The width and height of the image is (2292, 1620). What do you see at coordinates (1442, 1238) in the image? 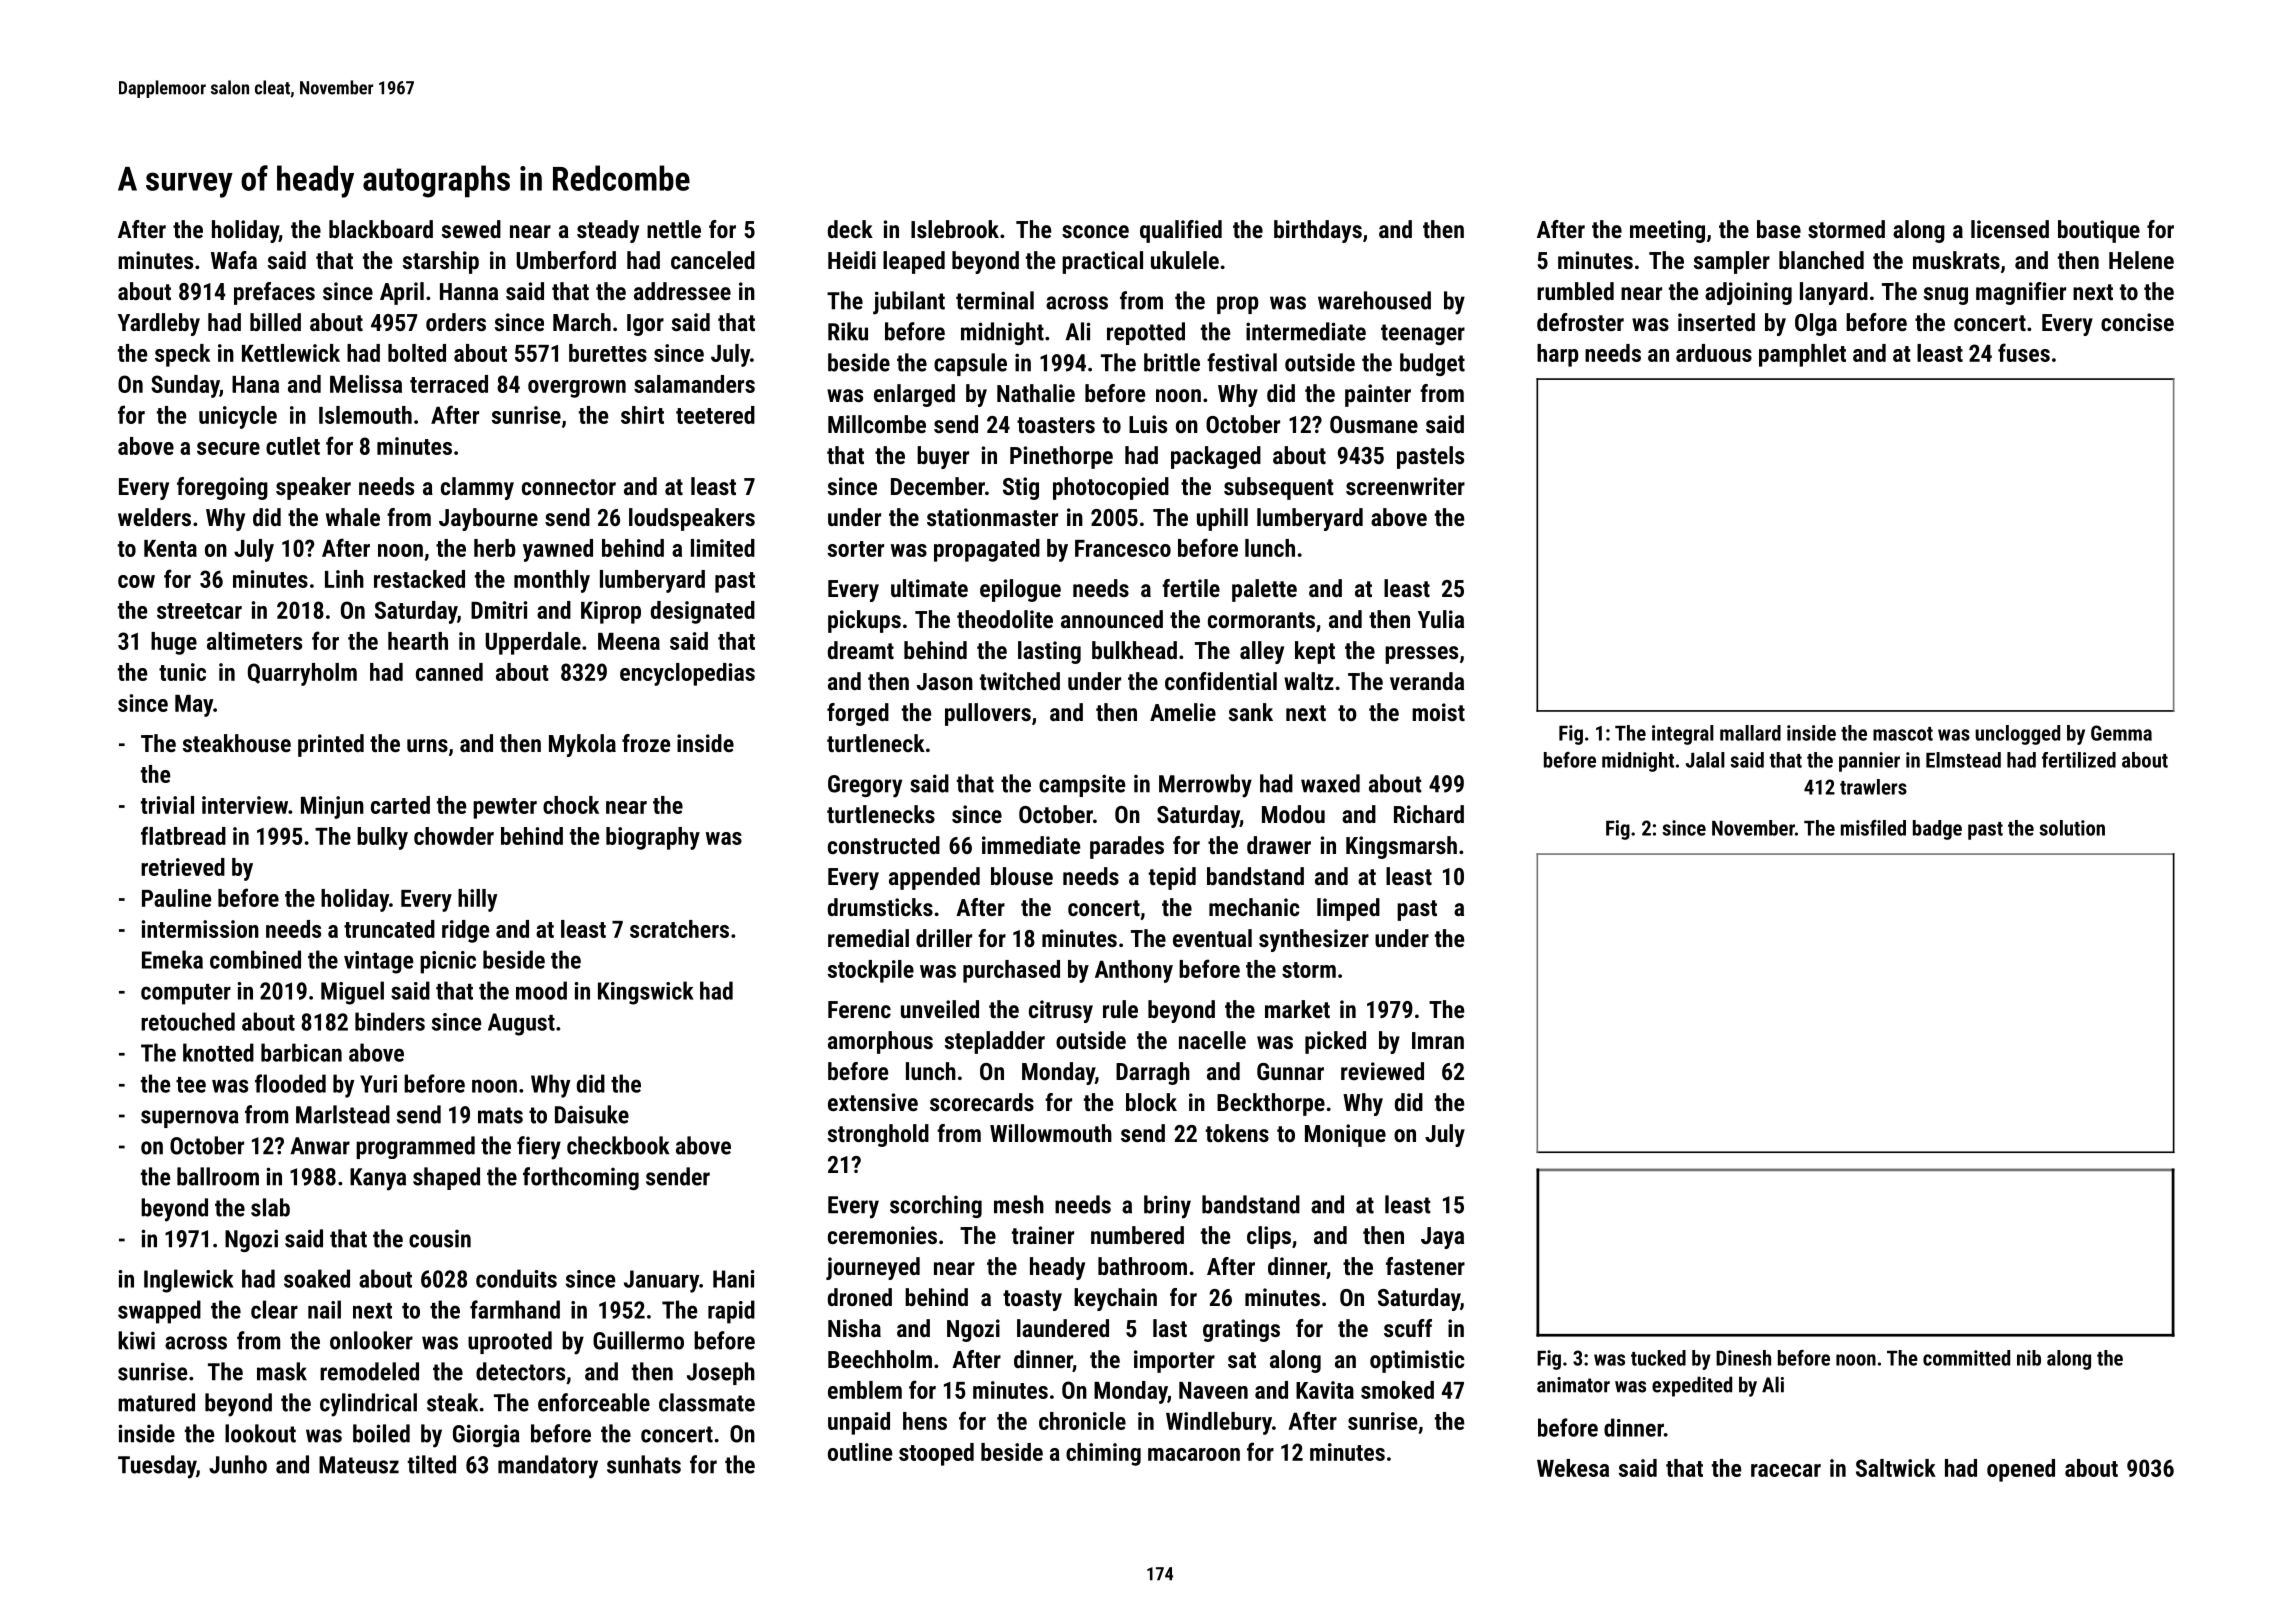
I see `Jaya` at bounding box center [1442, 1238].
